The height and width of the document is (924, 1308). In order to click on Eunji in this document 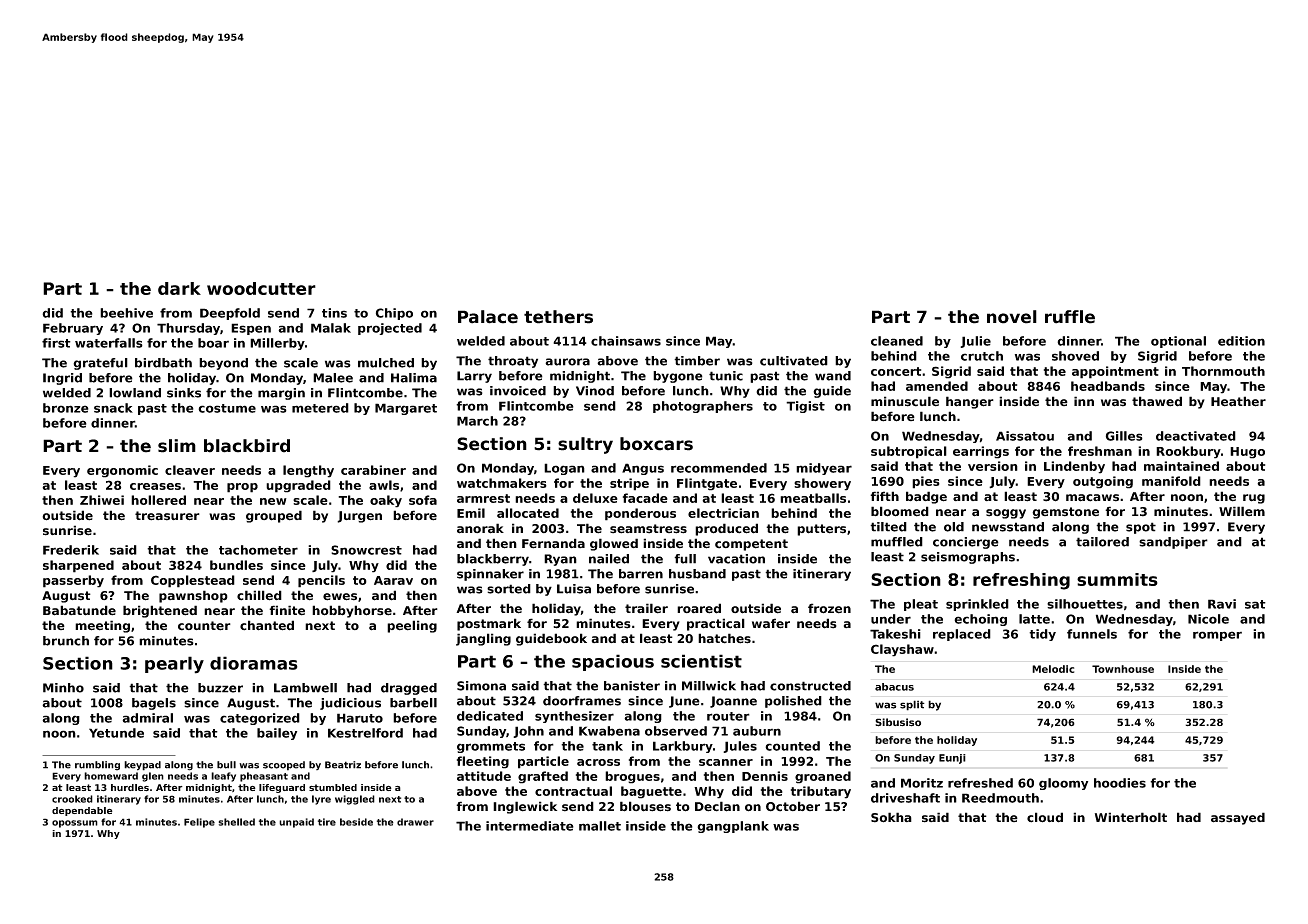, I will do `click(952, 759)`.
